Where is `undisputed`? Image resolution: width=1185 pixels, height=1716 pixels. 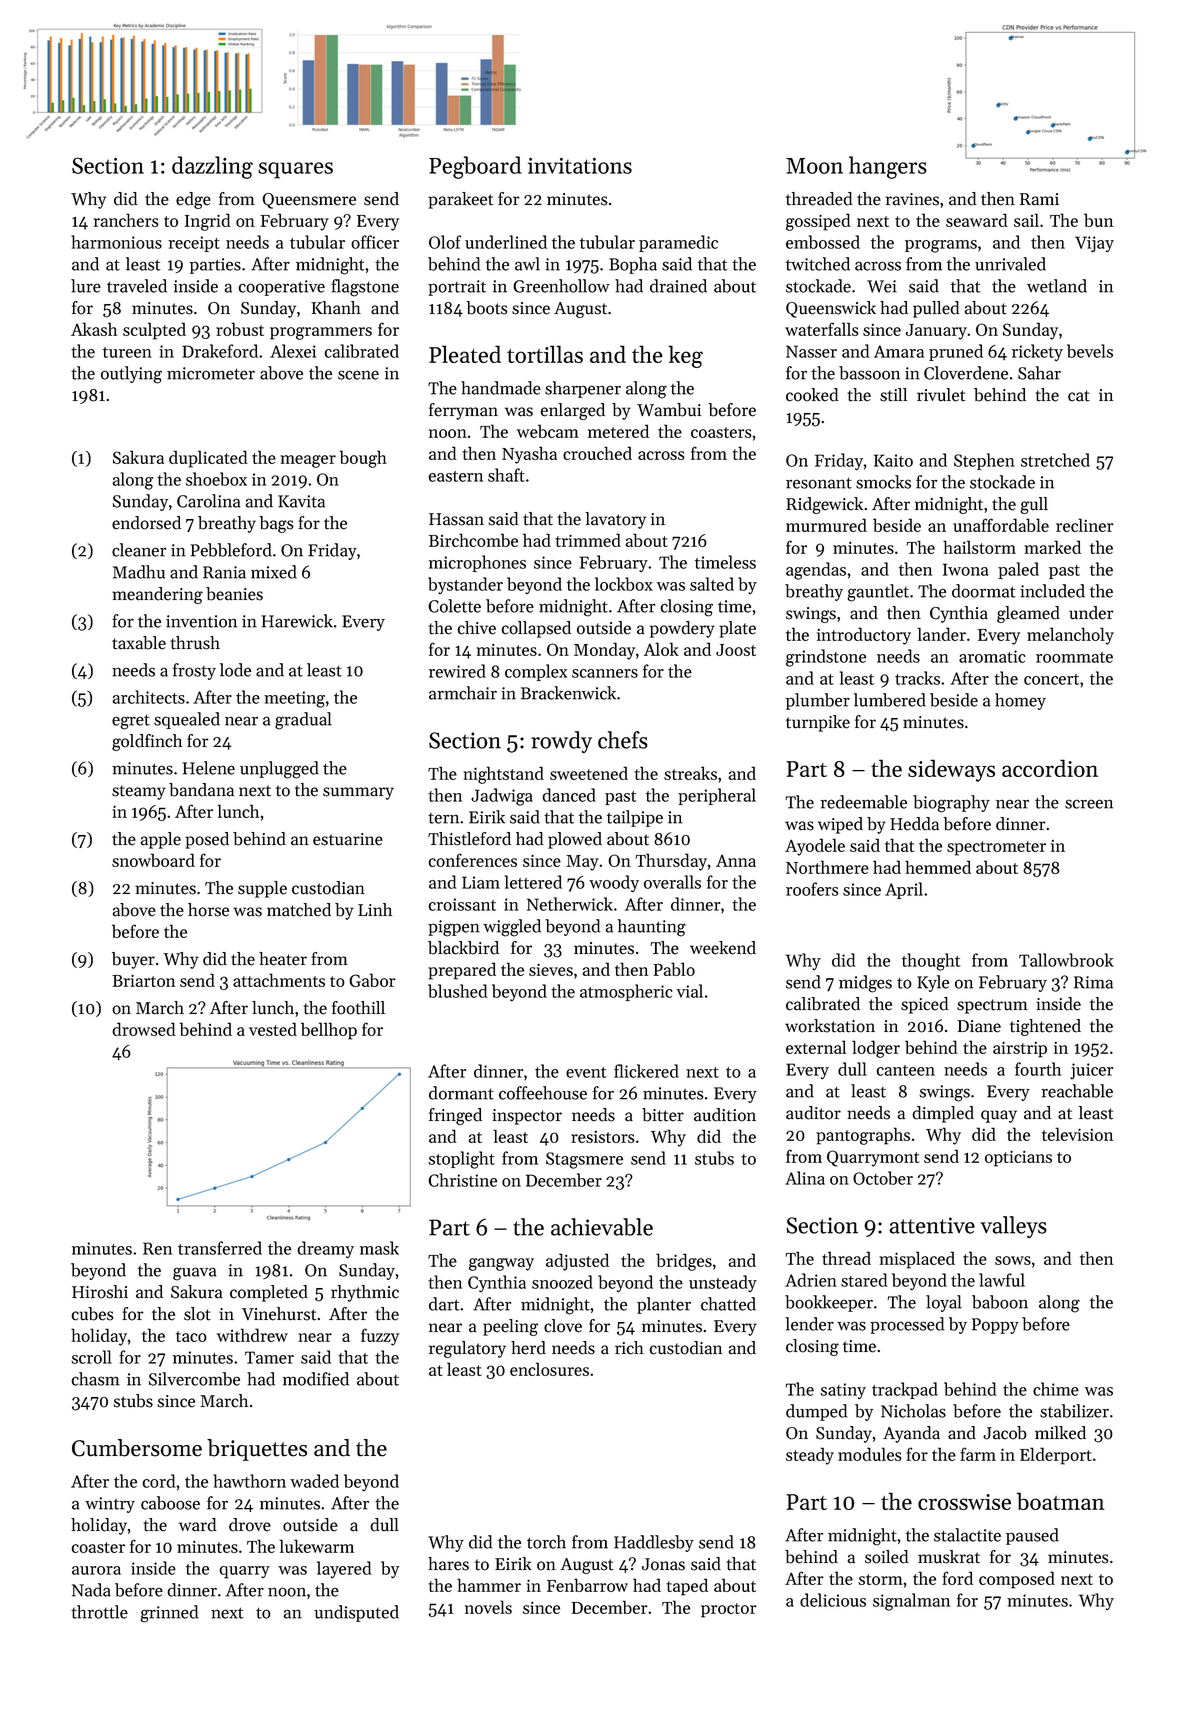
undisputed is located at coordinates (356, 1613).
